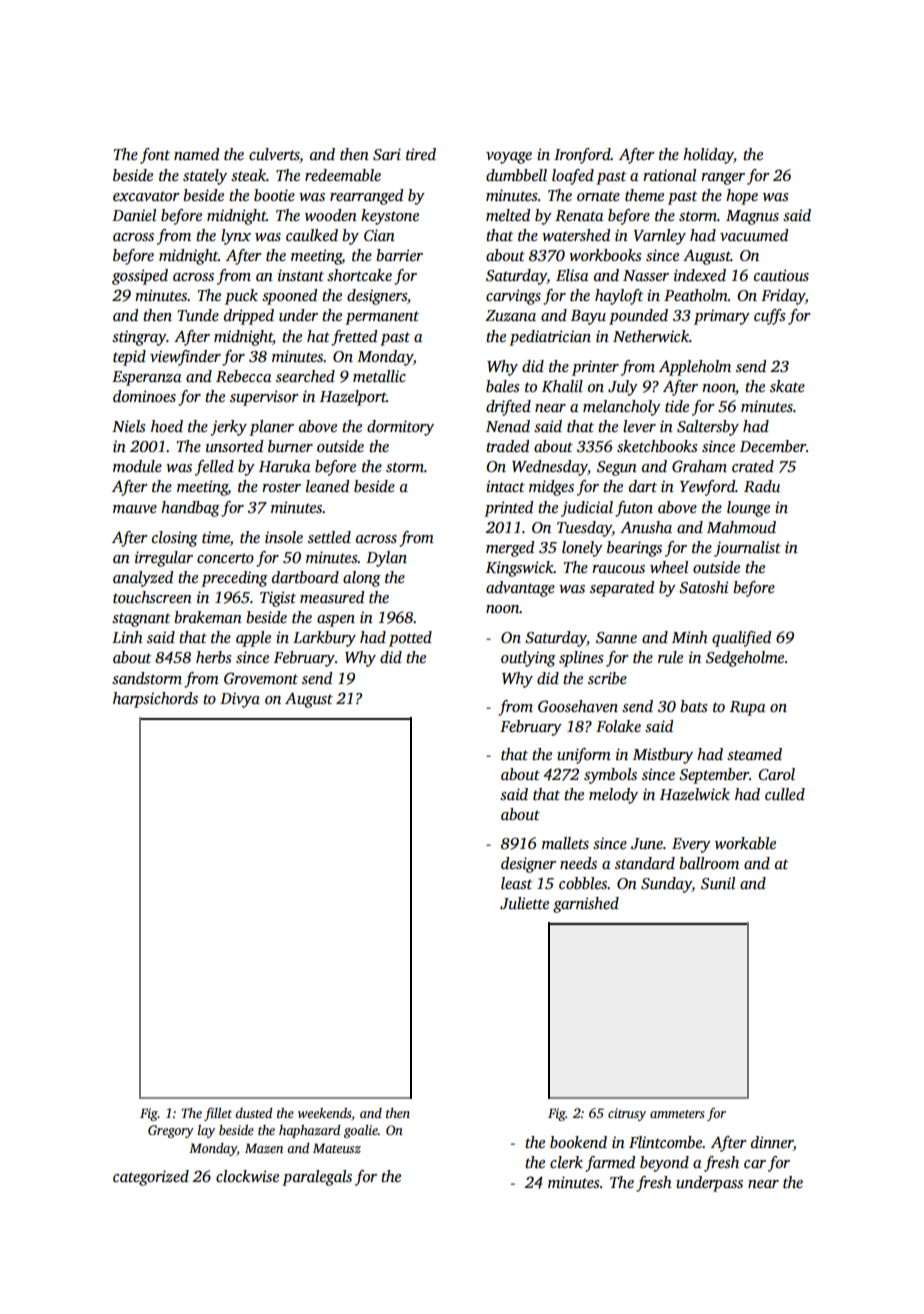  Describe the element at coordinates (617, 468) in the document. I see `Segun` at that location.
